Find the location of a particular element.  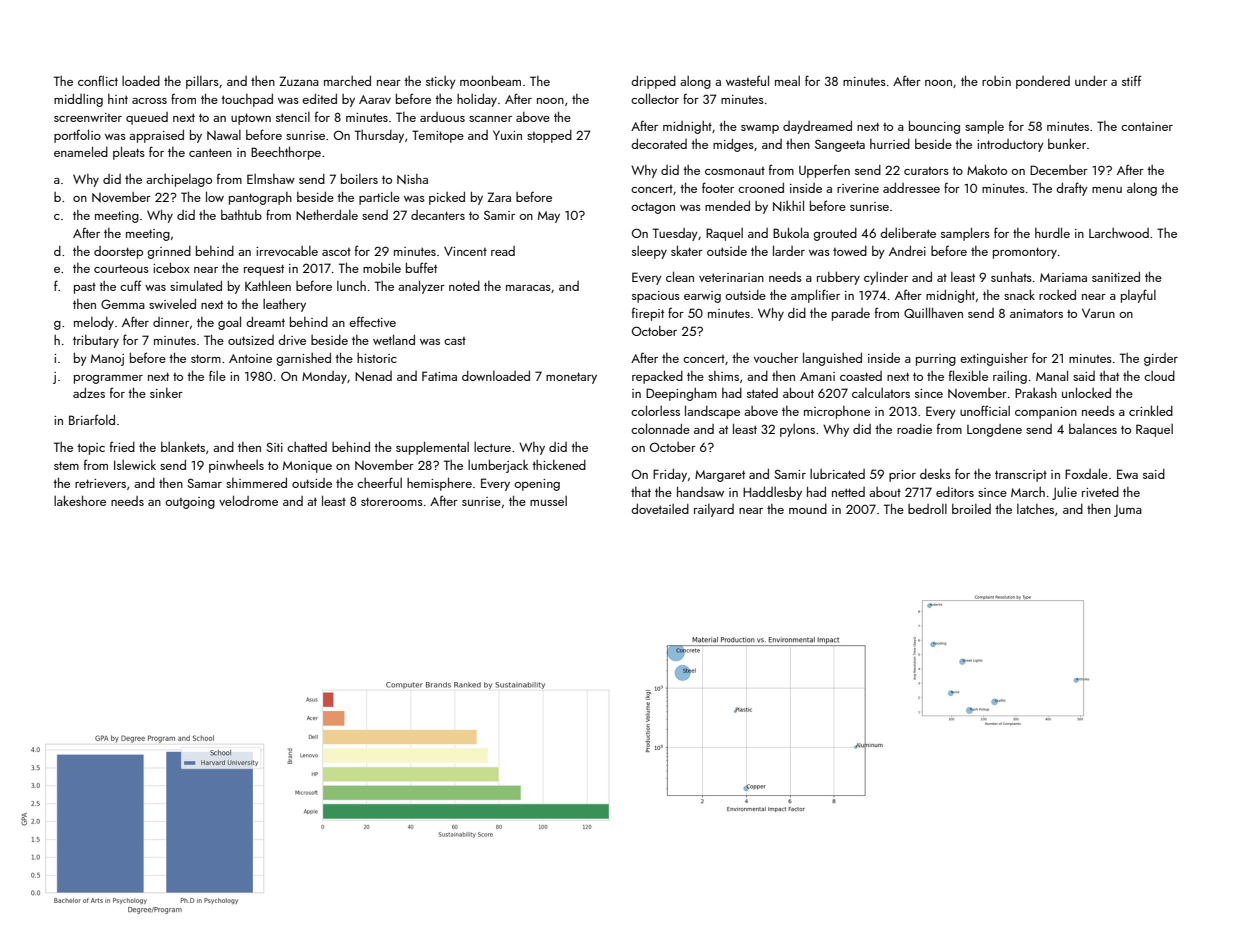

stencil is located at coordinates (293, 117).
